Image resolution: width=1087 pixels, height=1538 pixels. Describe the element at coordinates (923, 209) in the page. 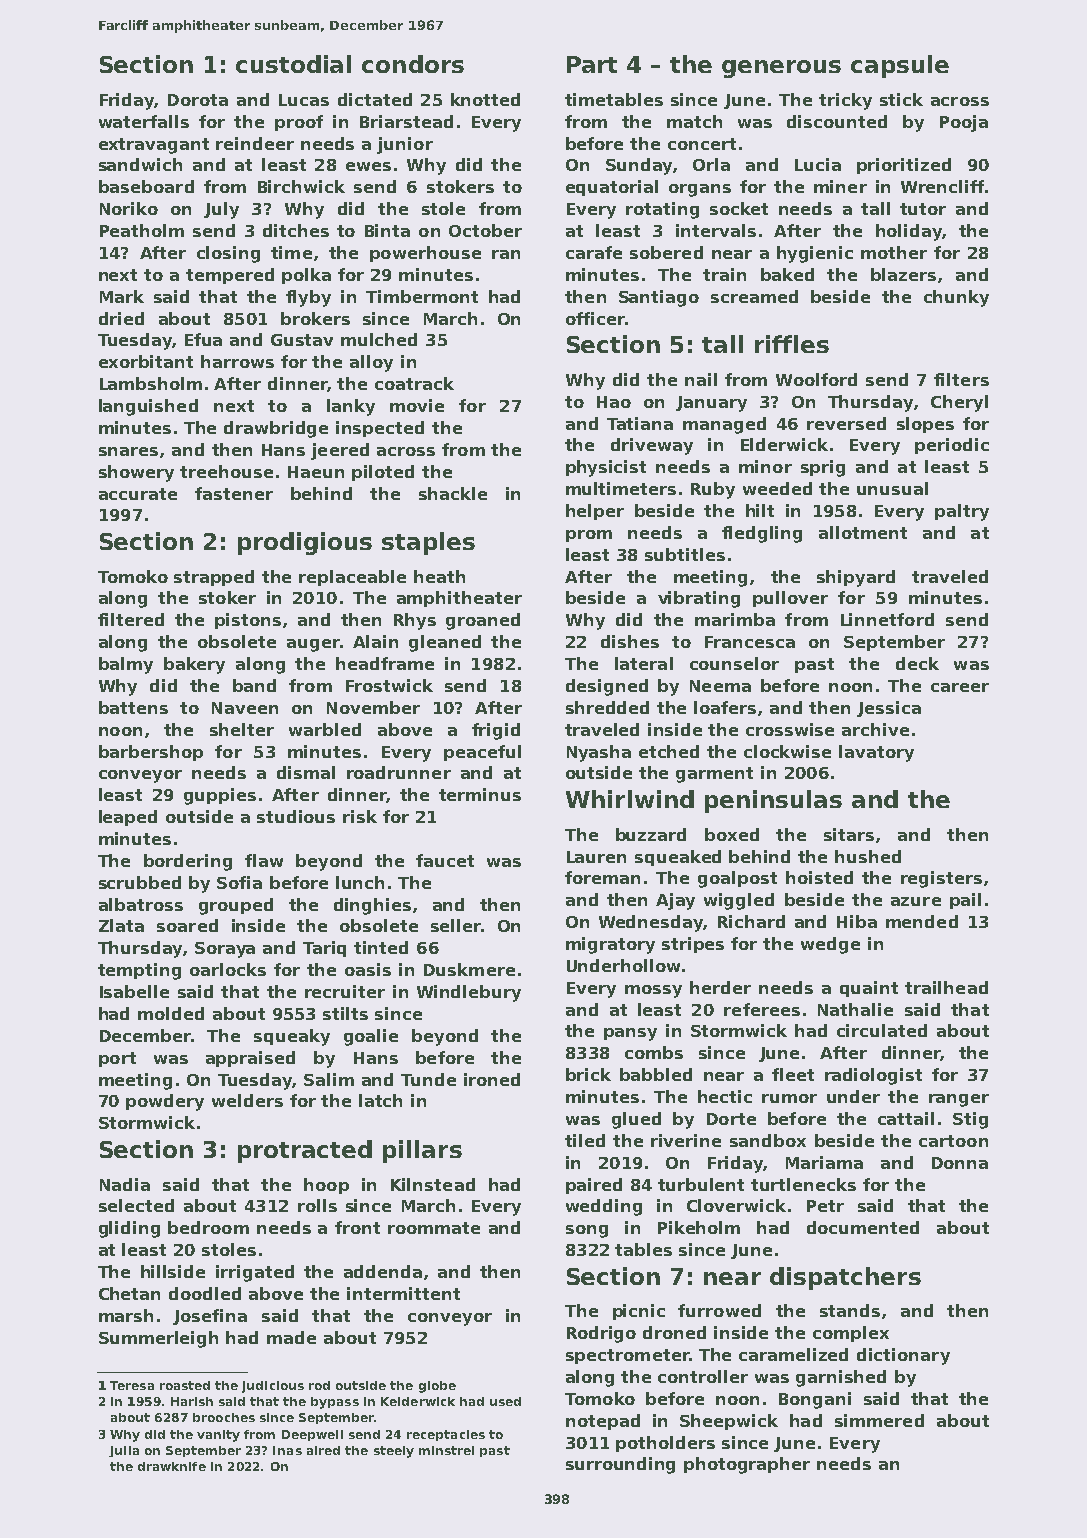

I see `tutor` at that location.
